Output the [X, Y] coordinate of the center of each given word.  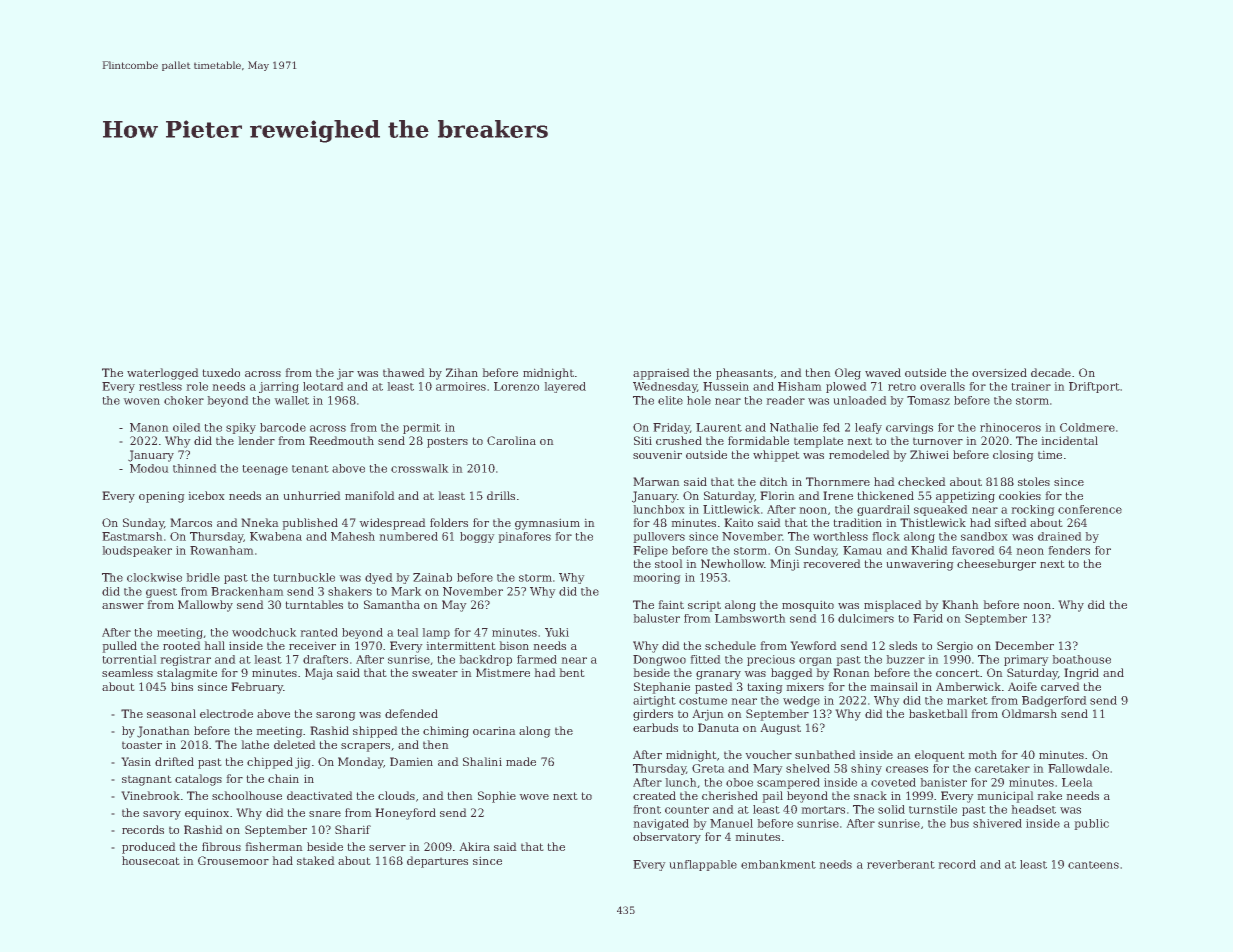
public [1091, 824]
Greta [708, 768]
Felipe [650, 551]
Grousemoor [233, 860]
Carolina [511, 440]
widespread [392, 524]
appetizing [965, 497]
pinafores [524, 537]
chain [283, 778]
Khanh [960, 604]
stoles [1034, 481]
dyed [379, 578]
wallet [291, 400]
